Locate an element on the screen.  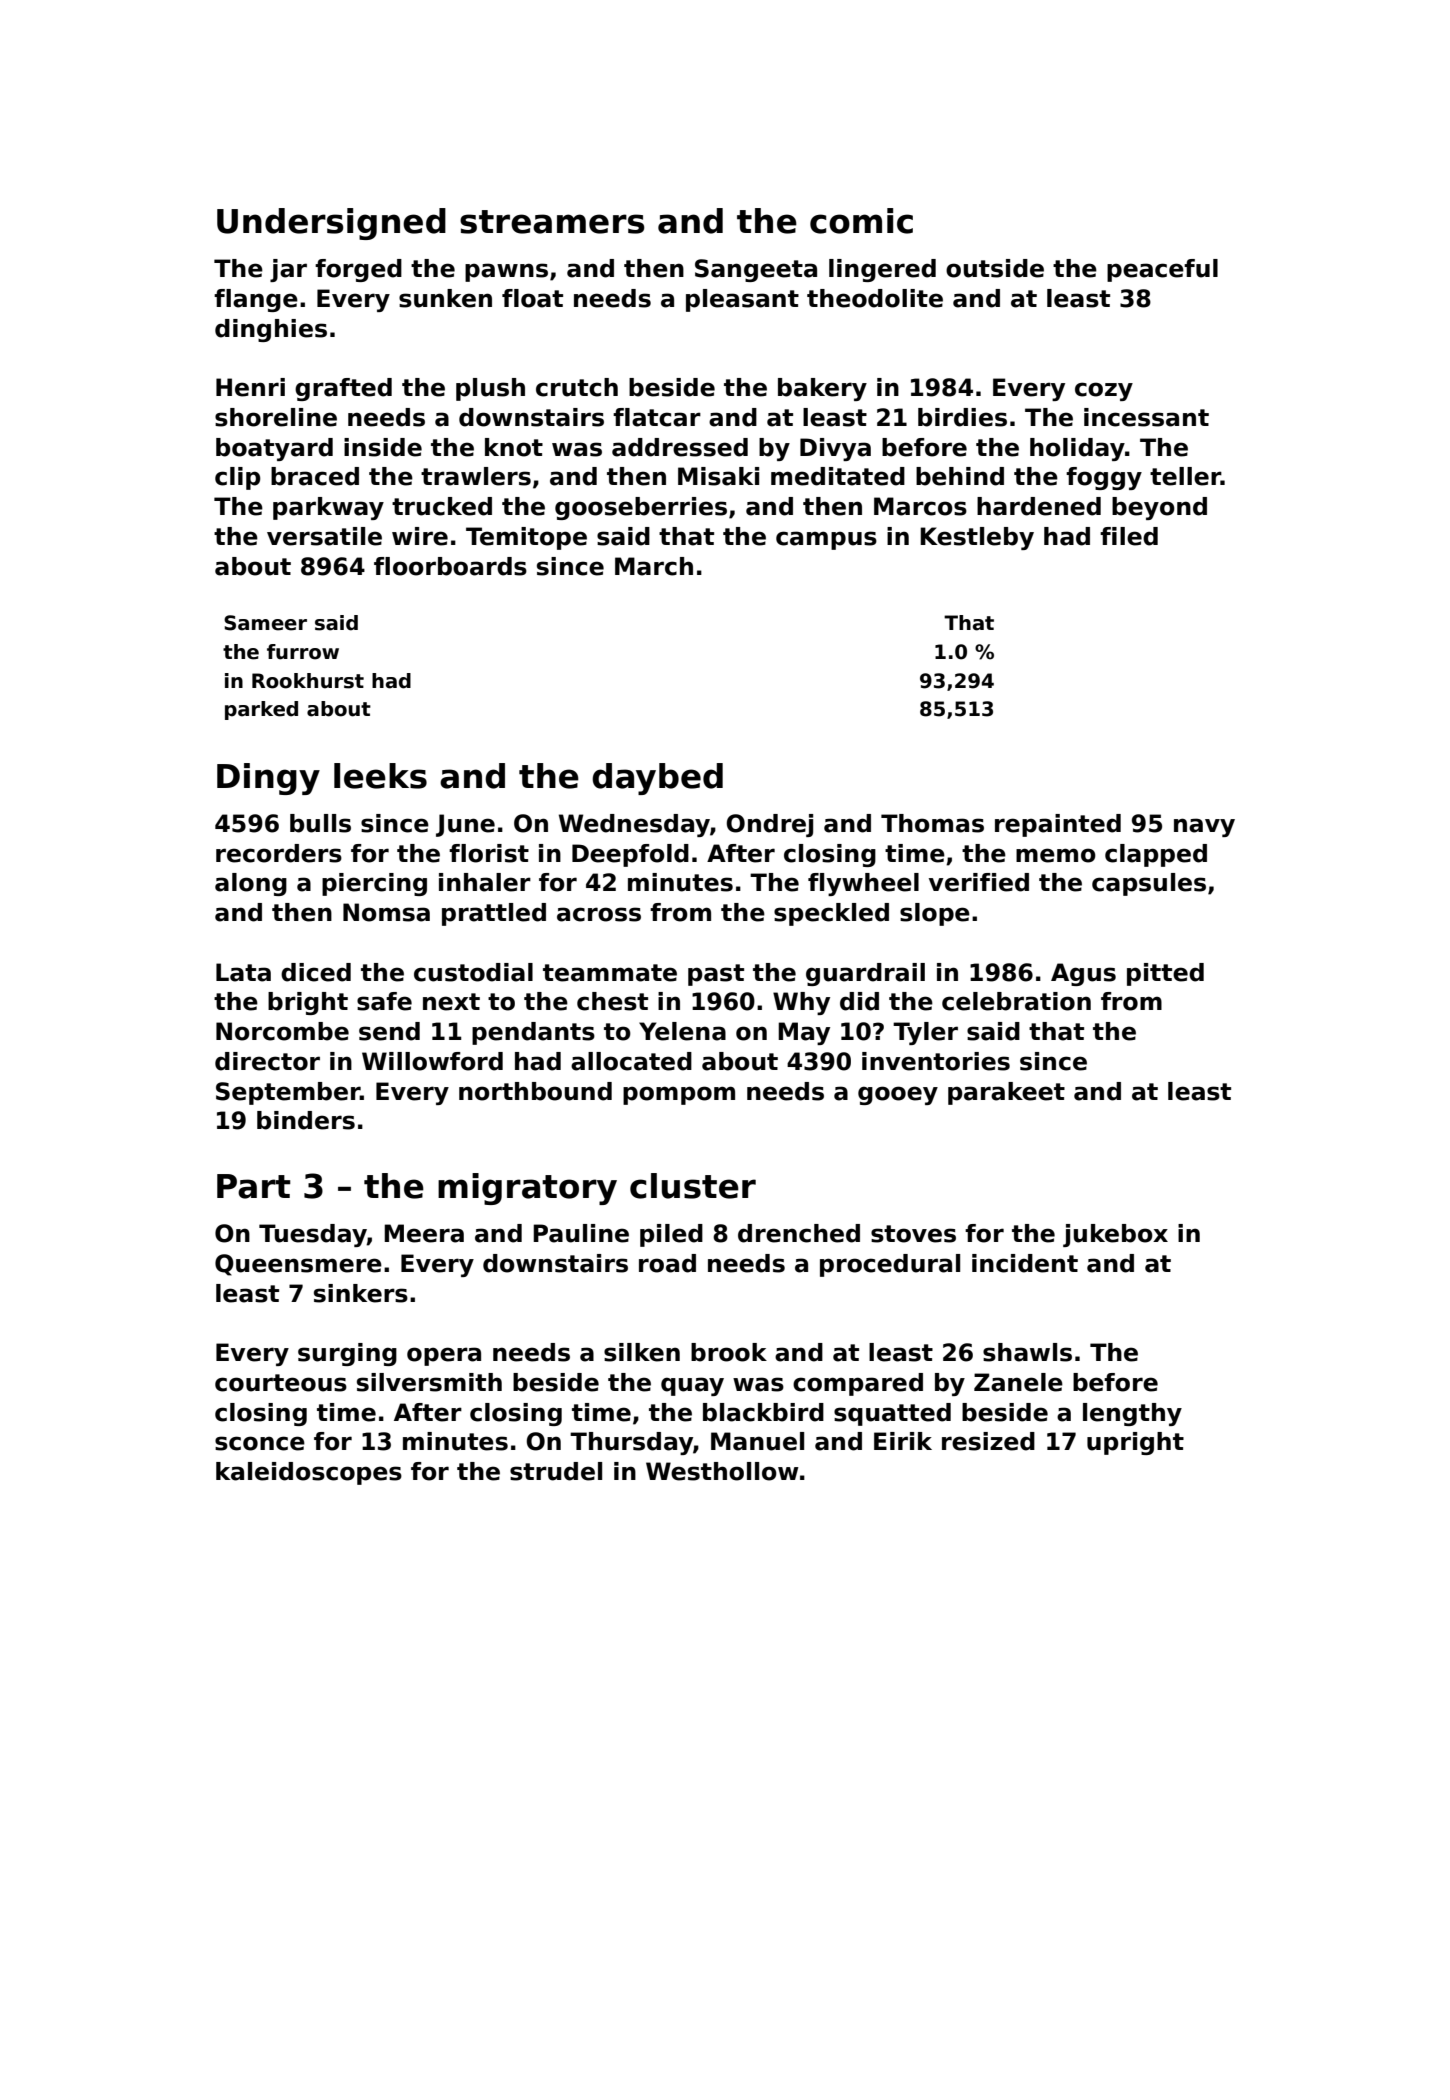
Westhollow is located at coordinates (722, 1471).
